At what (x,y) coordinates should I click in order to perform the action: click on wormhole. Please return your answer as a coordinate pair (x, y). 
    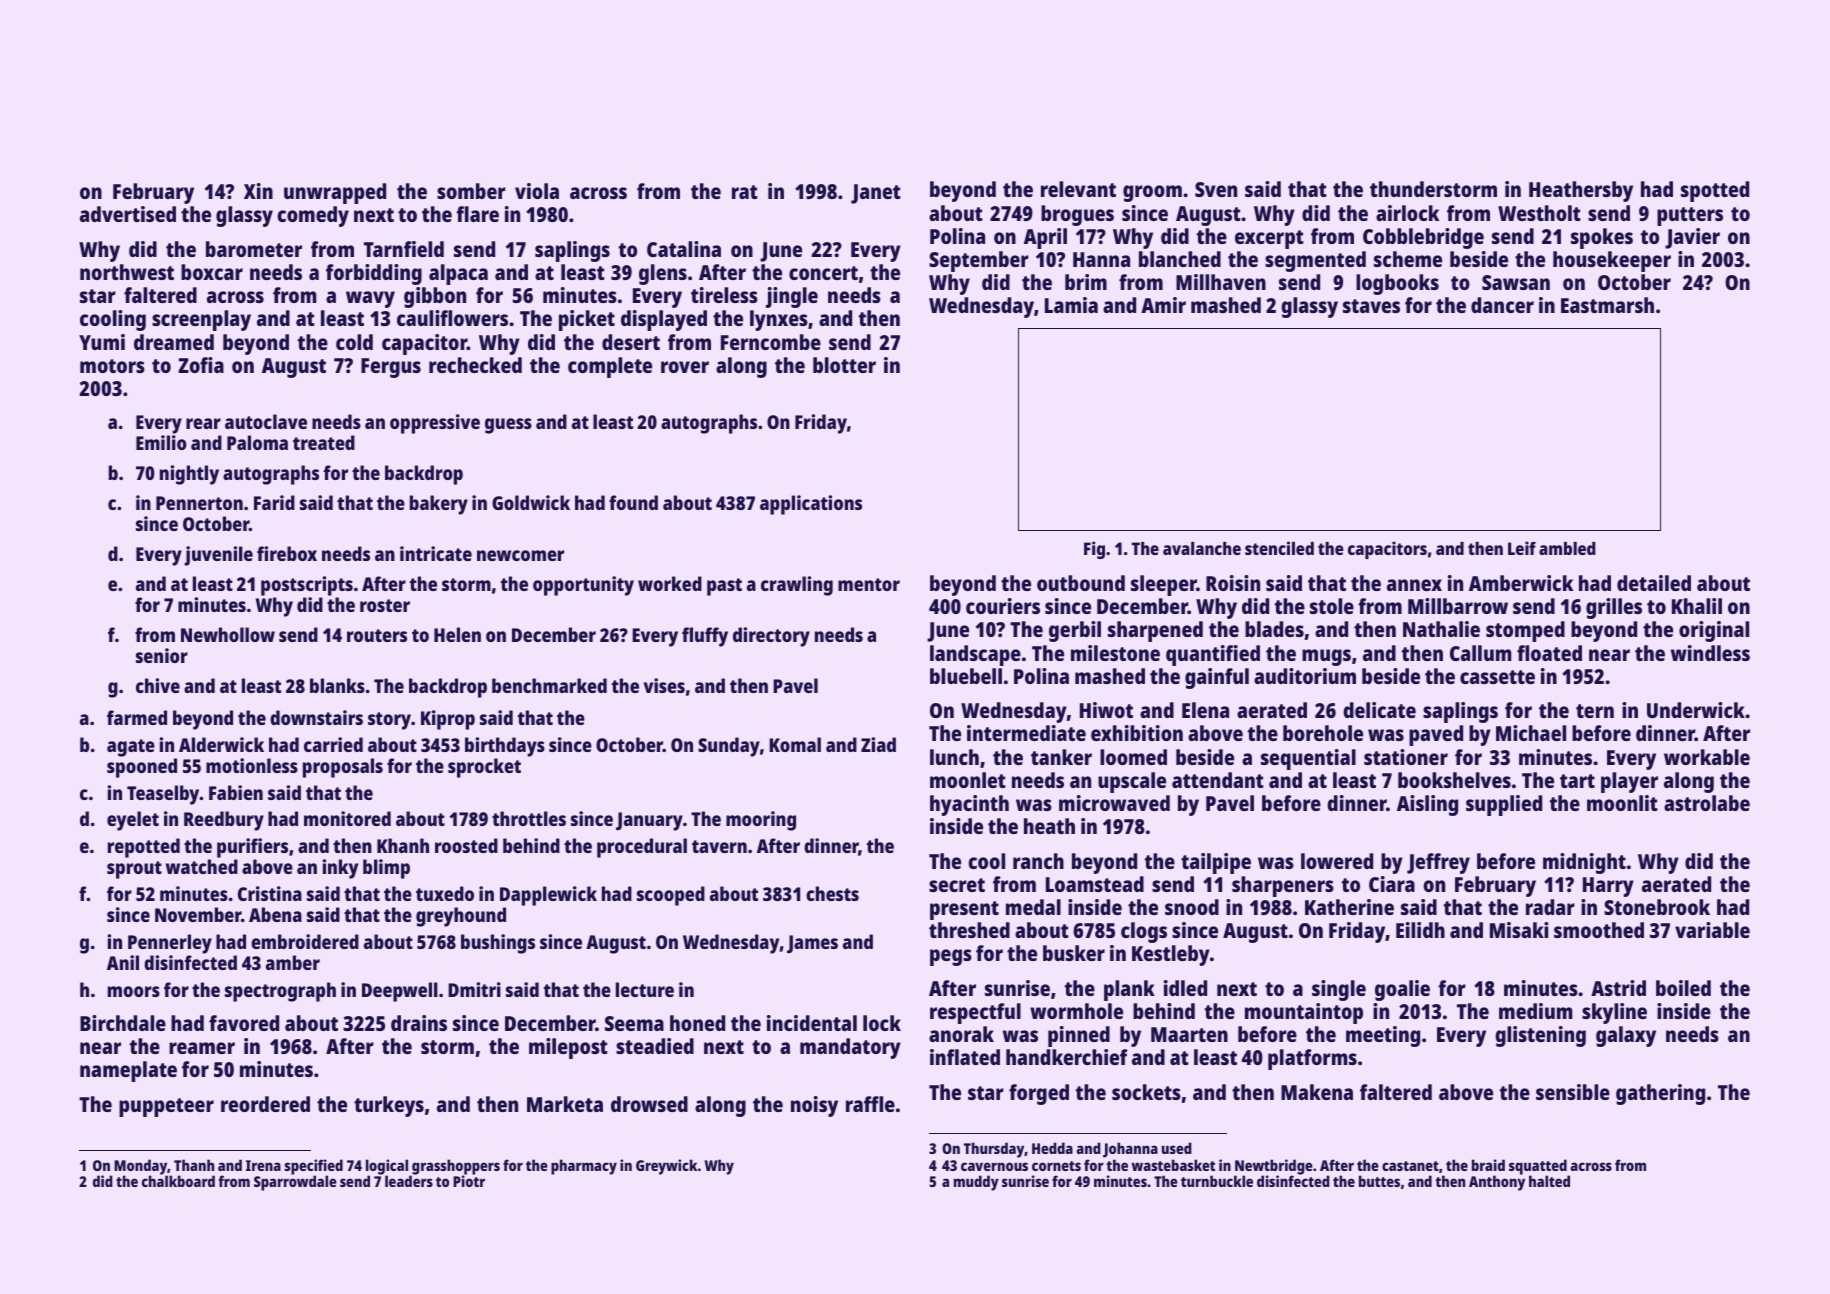
    Looking at the image, I should click on (1076, 1011).
